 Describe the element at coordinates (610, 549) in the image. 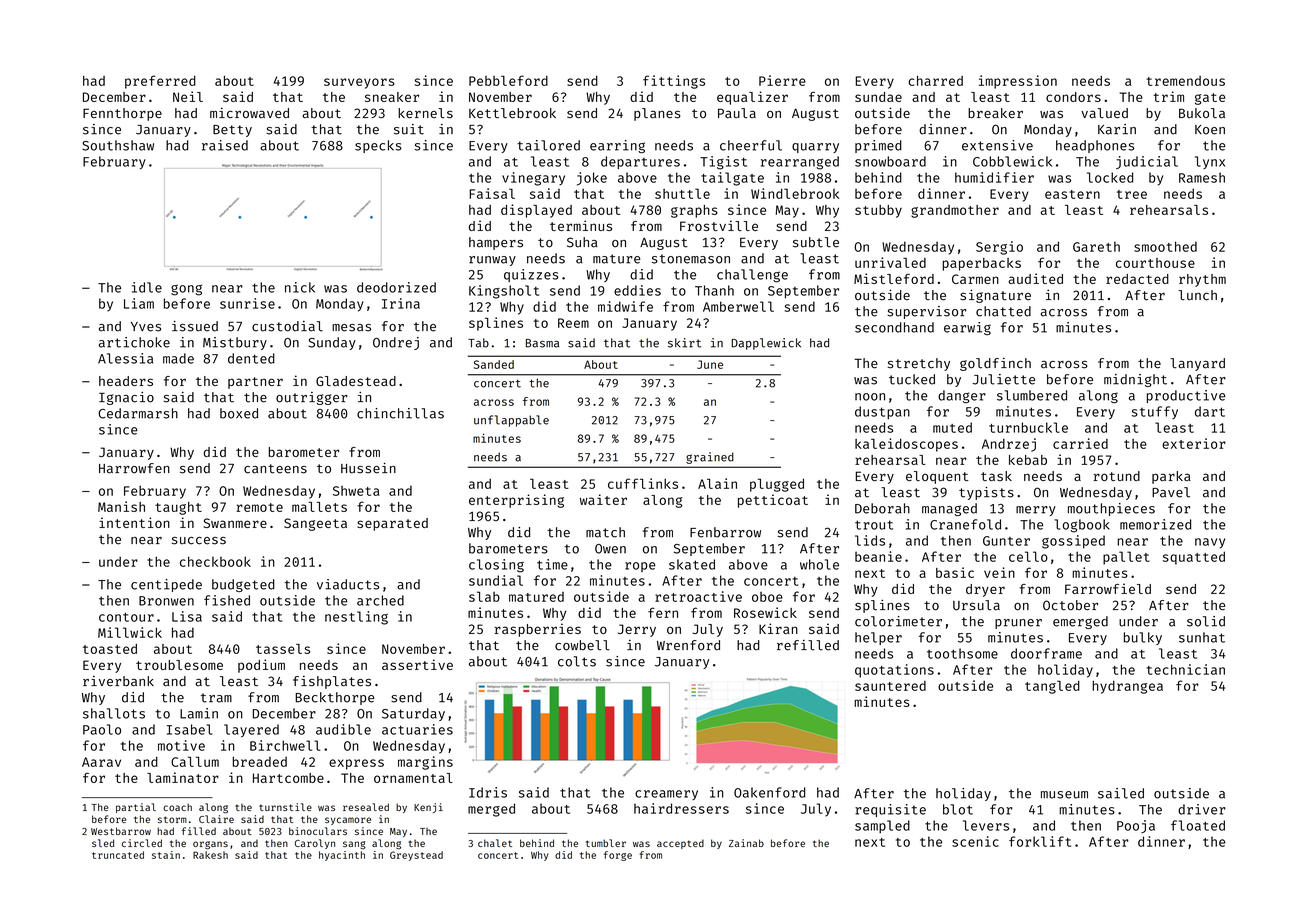

I see `Owen` at that location.
